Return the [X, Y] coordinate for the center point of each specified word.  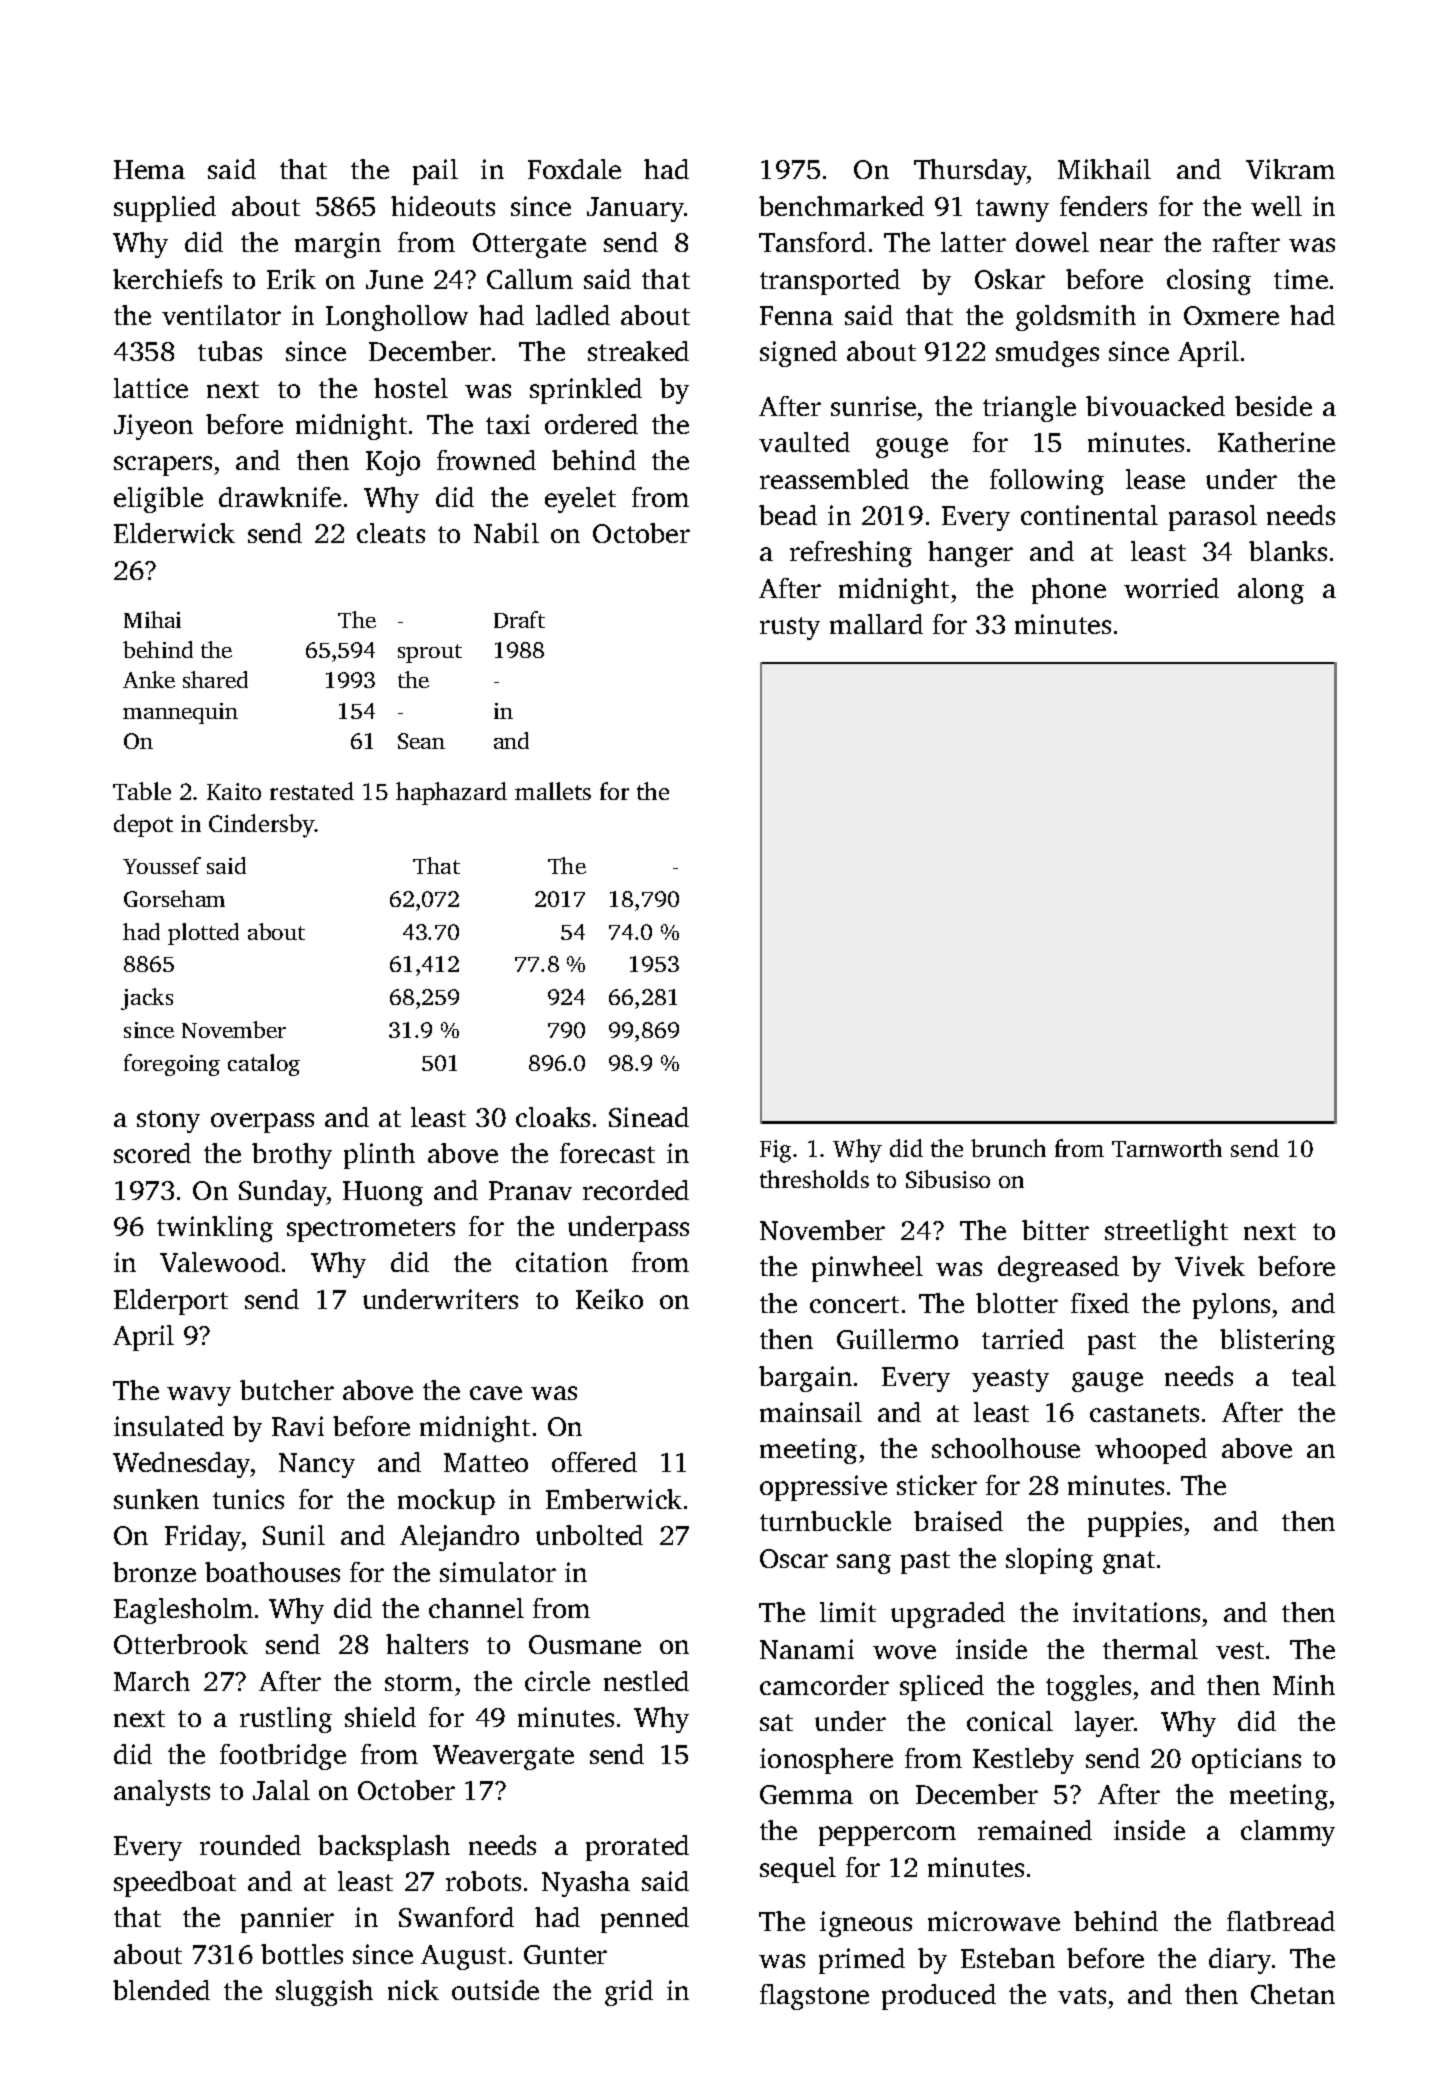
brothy [292, 1156]
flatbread [1281, 1921]
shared [215, 679]
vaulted [804, 442]
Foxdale [574, 169]
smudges [1047, 354]
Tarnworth [1167, 1148]
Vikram [1290, 169]
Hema [149, 169]
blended [161, 1990]
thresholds [814, 1179]
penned [645, 1920]
